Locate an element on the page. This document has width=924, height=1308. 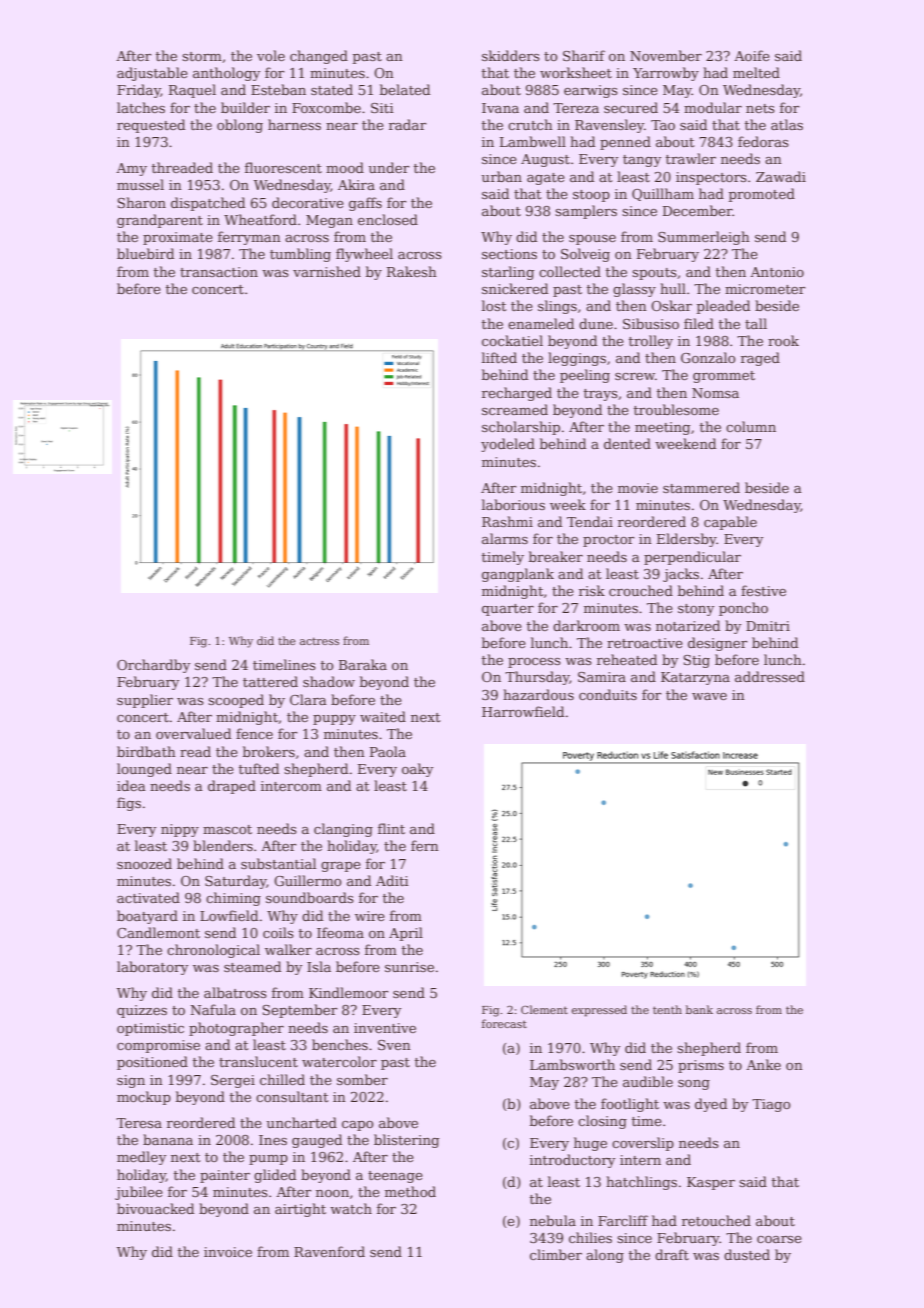
urban is located at coordinates (502, 176).
